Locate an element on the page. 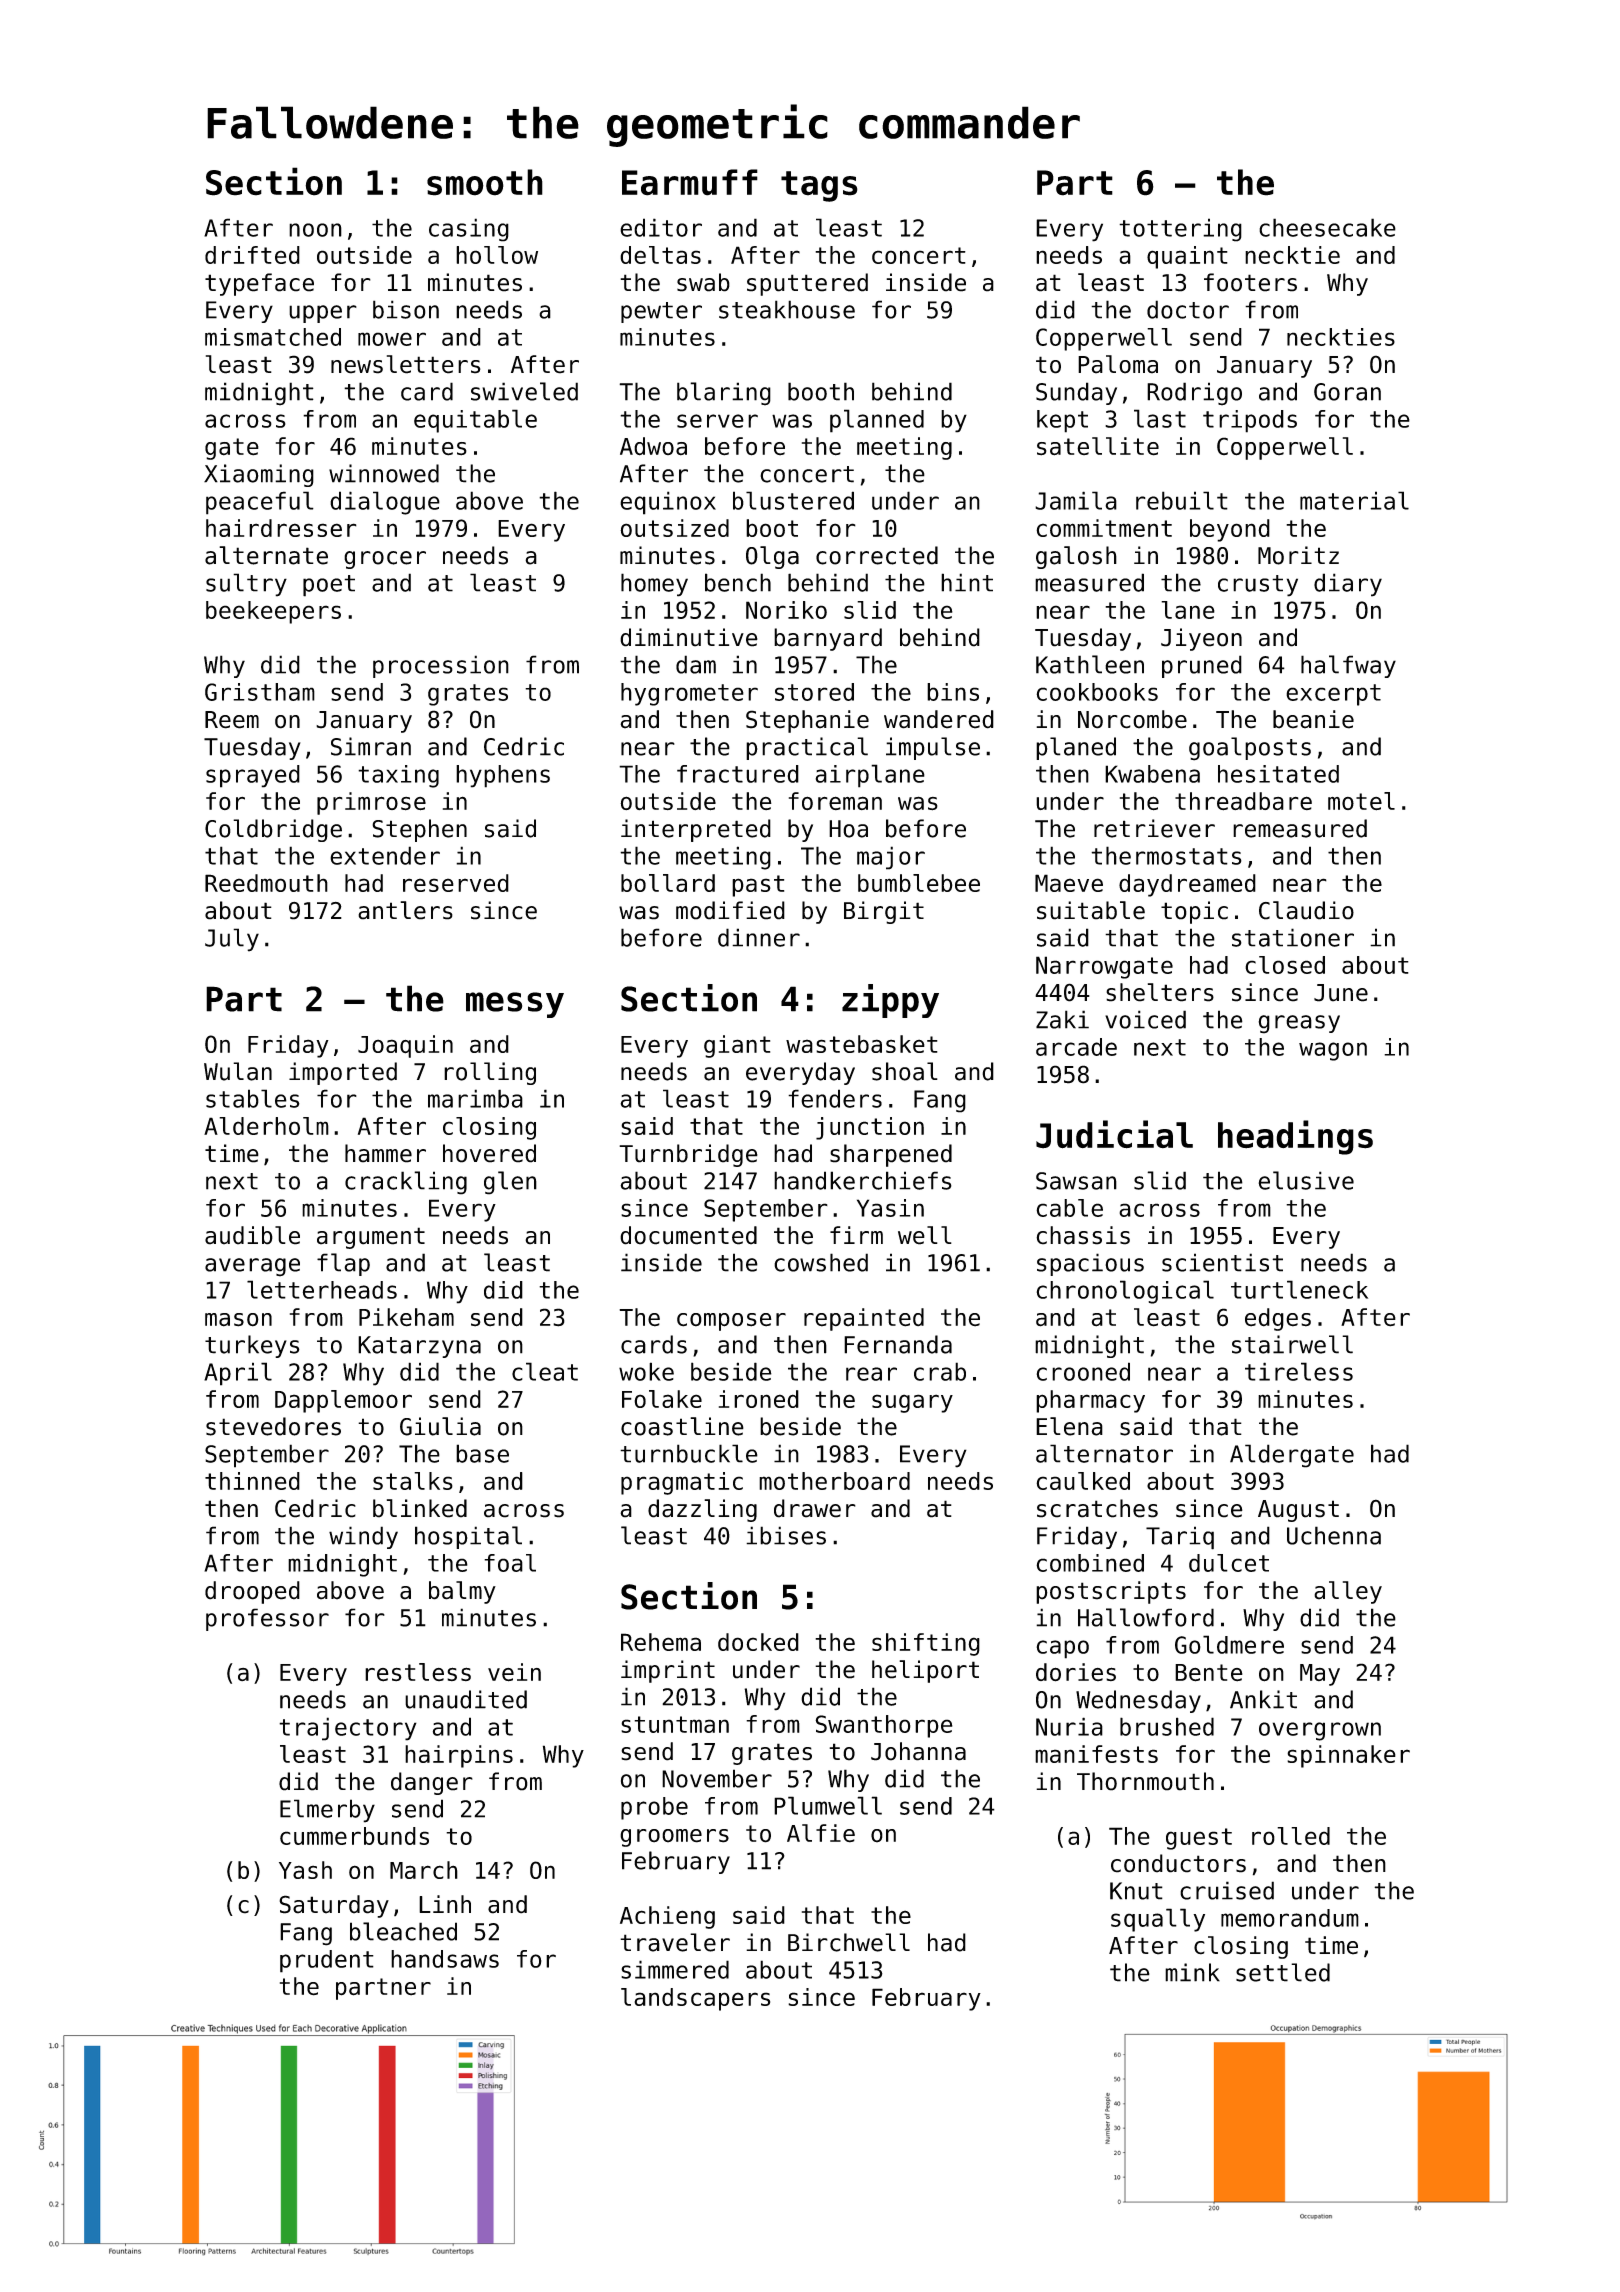 The image size is (1620, 2292). Alderholm is located at coordinates (266, 1126).
